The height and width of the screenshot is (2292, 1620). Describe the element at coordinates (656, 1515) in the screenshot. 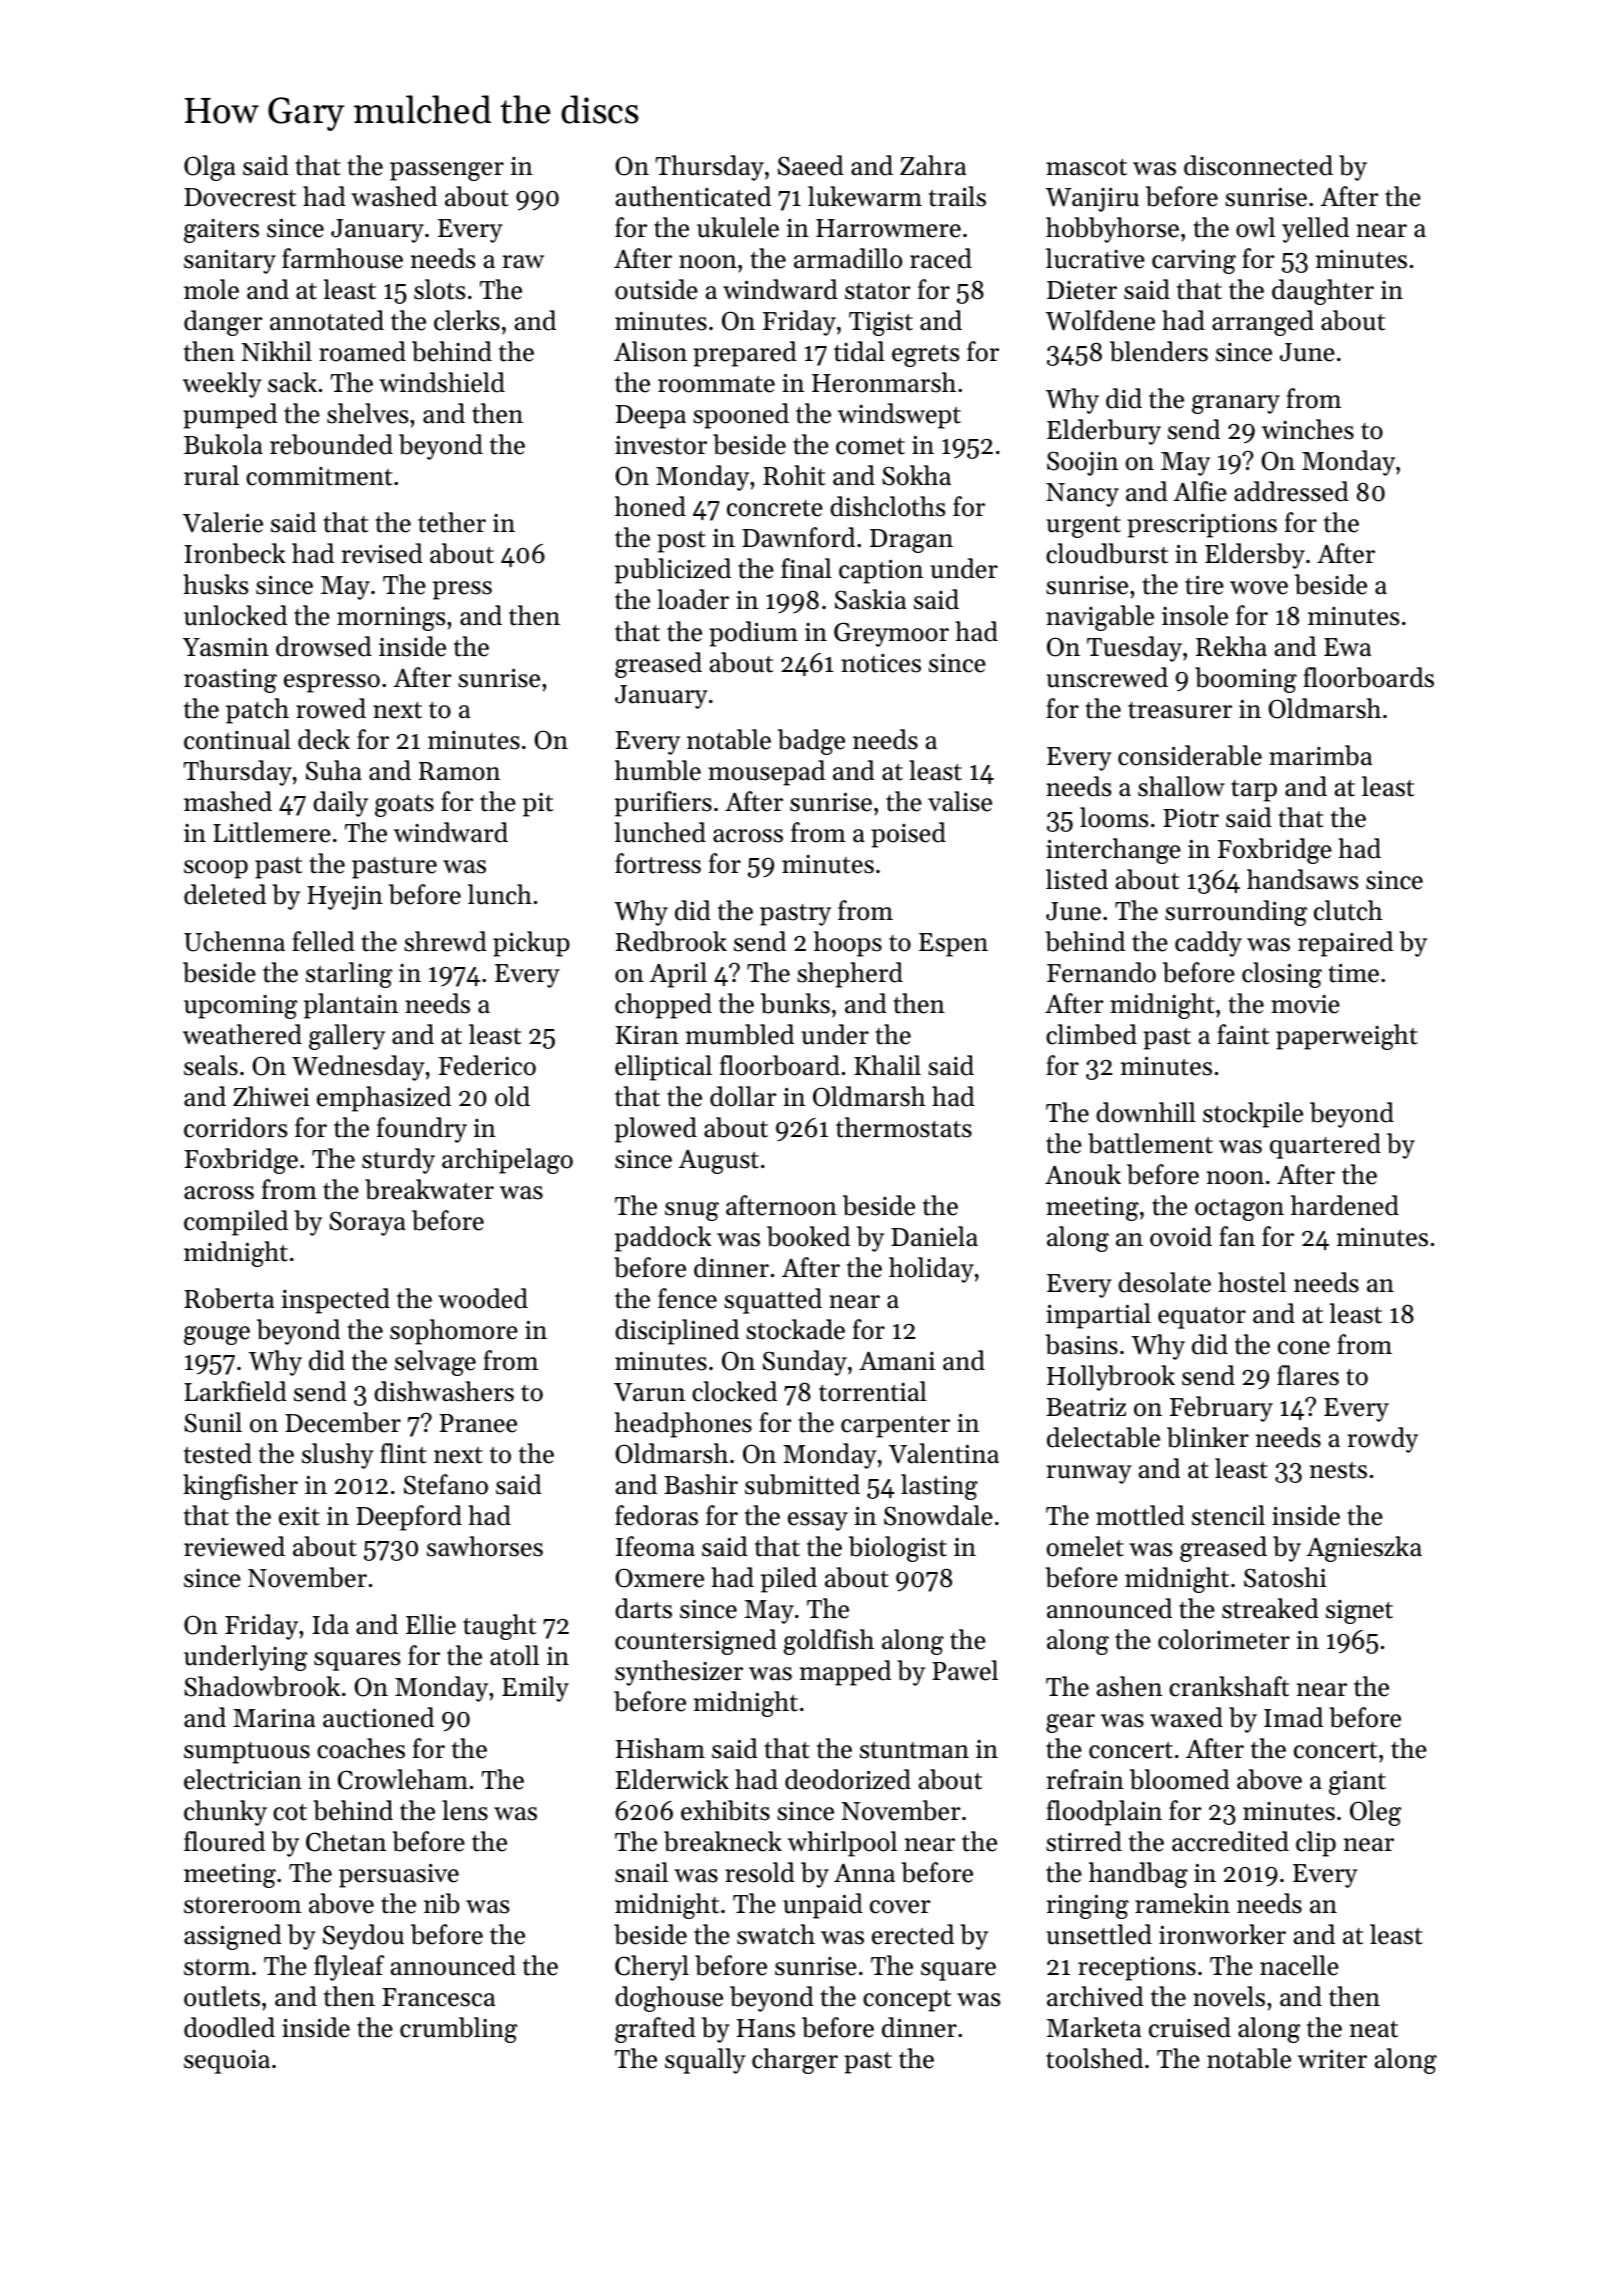

I see `fedoras` at that location.
